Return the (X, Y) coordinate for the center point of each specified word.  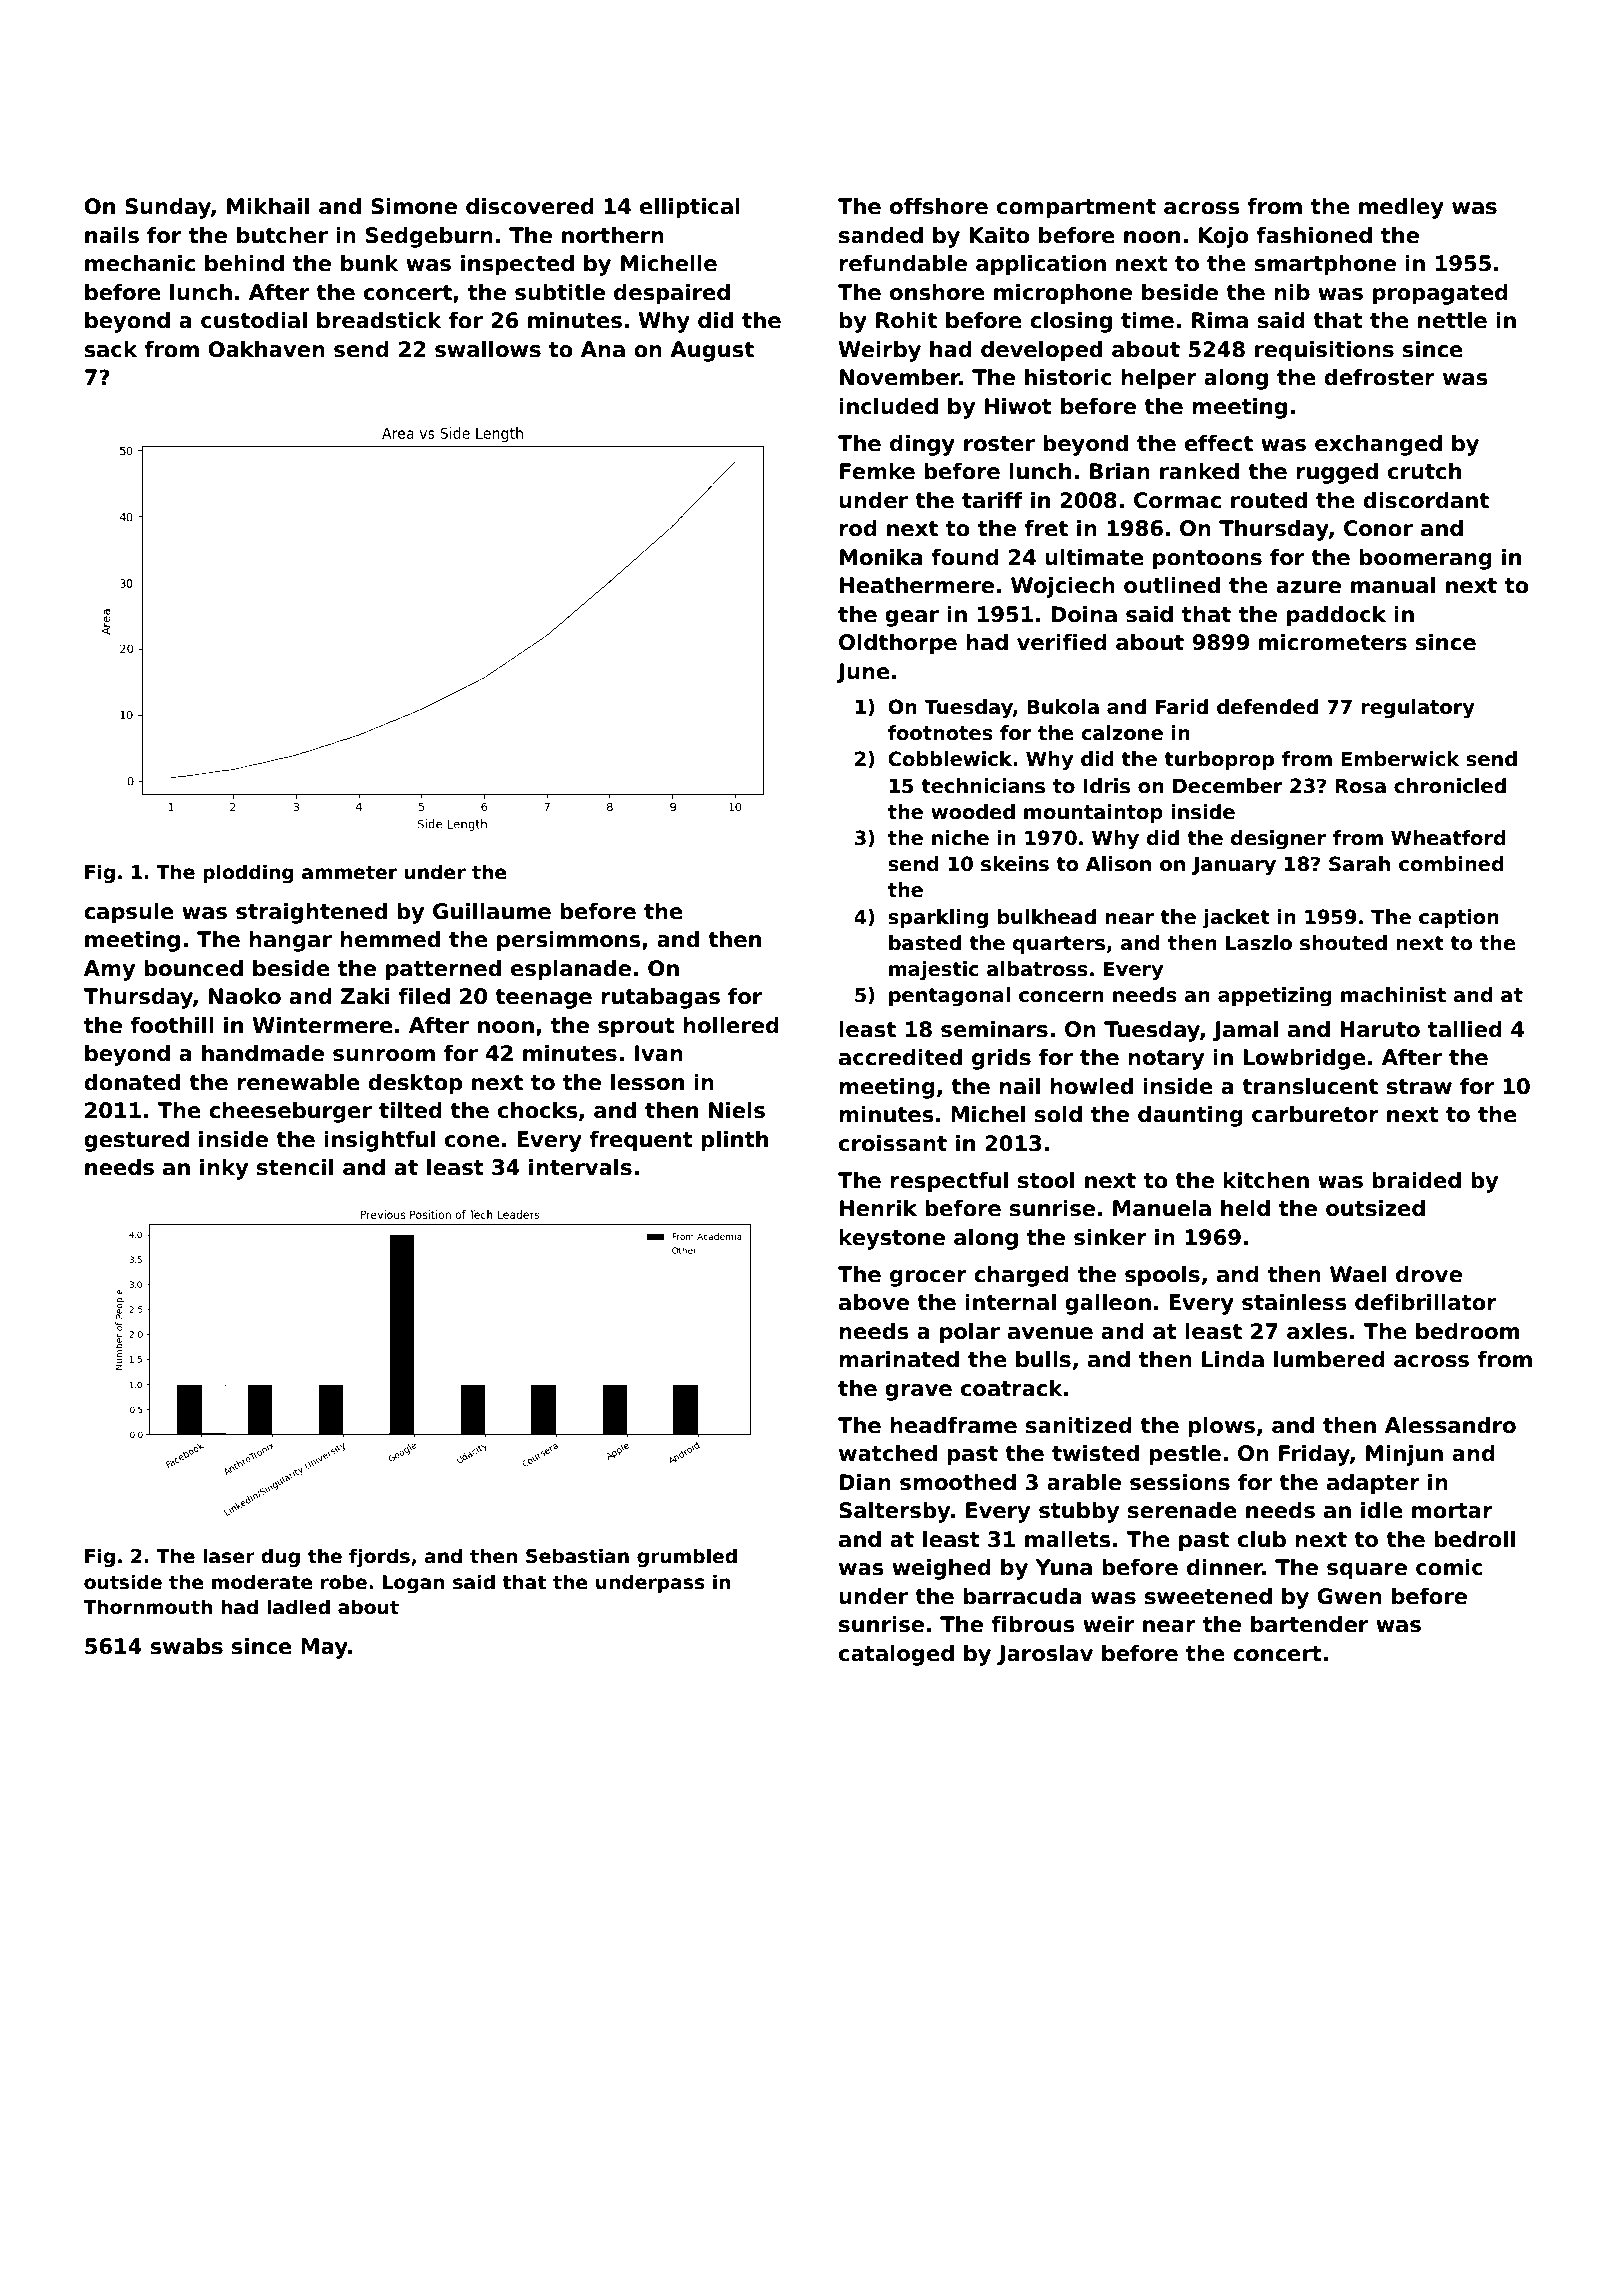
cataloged (896, 1655)
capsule (129, 913)
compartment (1076, 209)
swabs (186, 1646)
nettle (1452, 320)
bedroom (1467, 1331)
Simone (414, 206)
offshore (939, 206)
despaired (672, 294)
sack (110, 349)
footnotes (940, 733)
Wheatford (1448, 838)
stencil (295, 1167)
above (874, 1302)
